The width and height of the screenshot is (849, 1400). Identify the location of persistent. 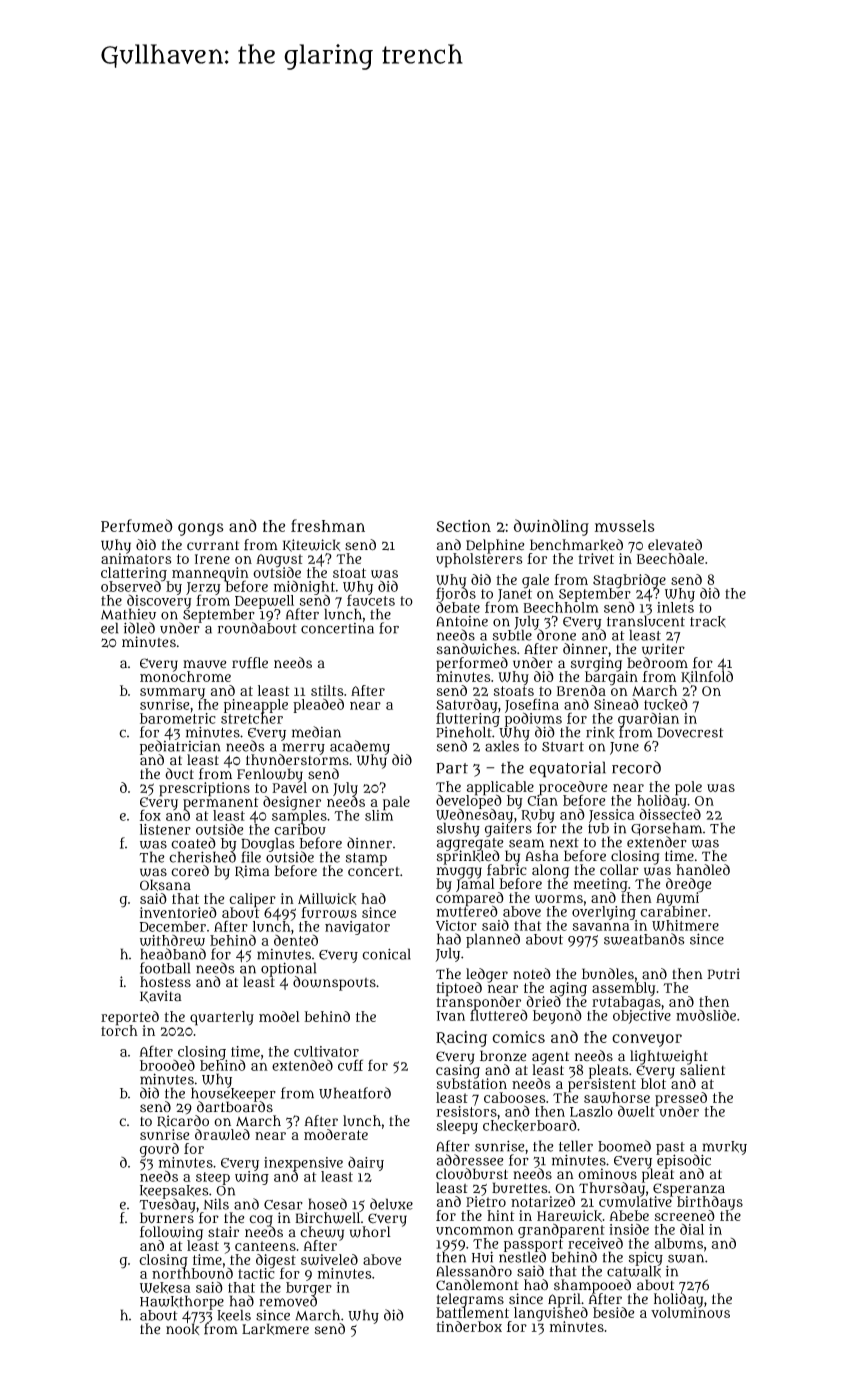
(602, 1085).
